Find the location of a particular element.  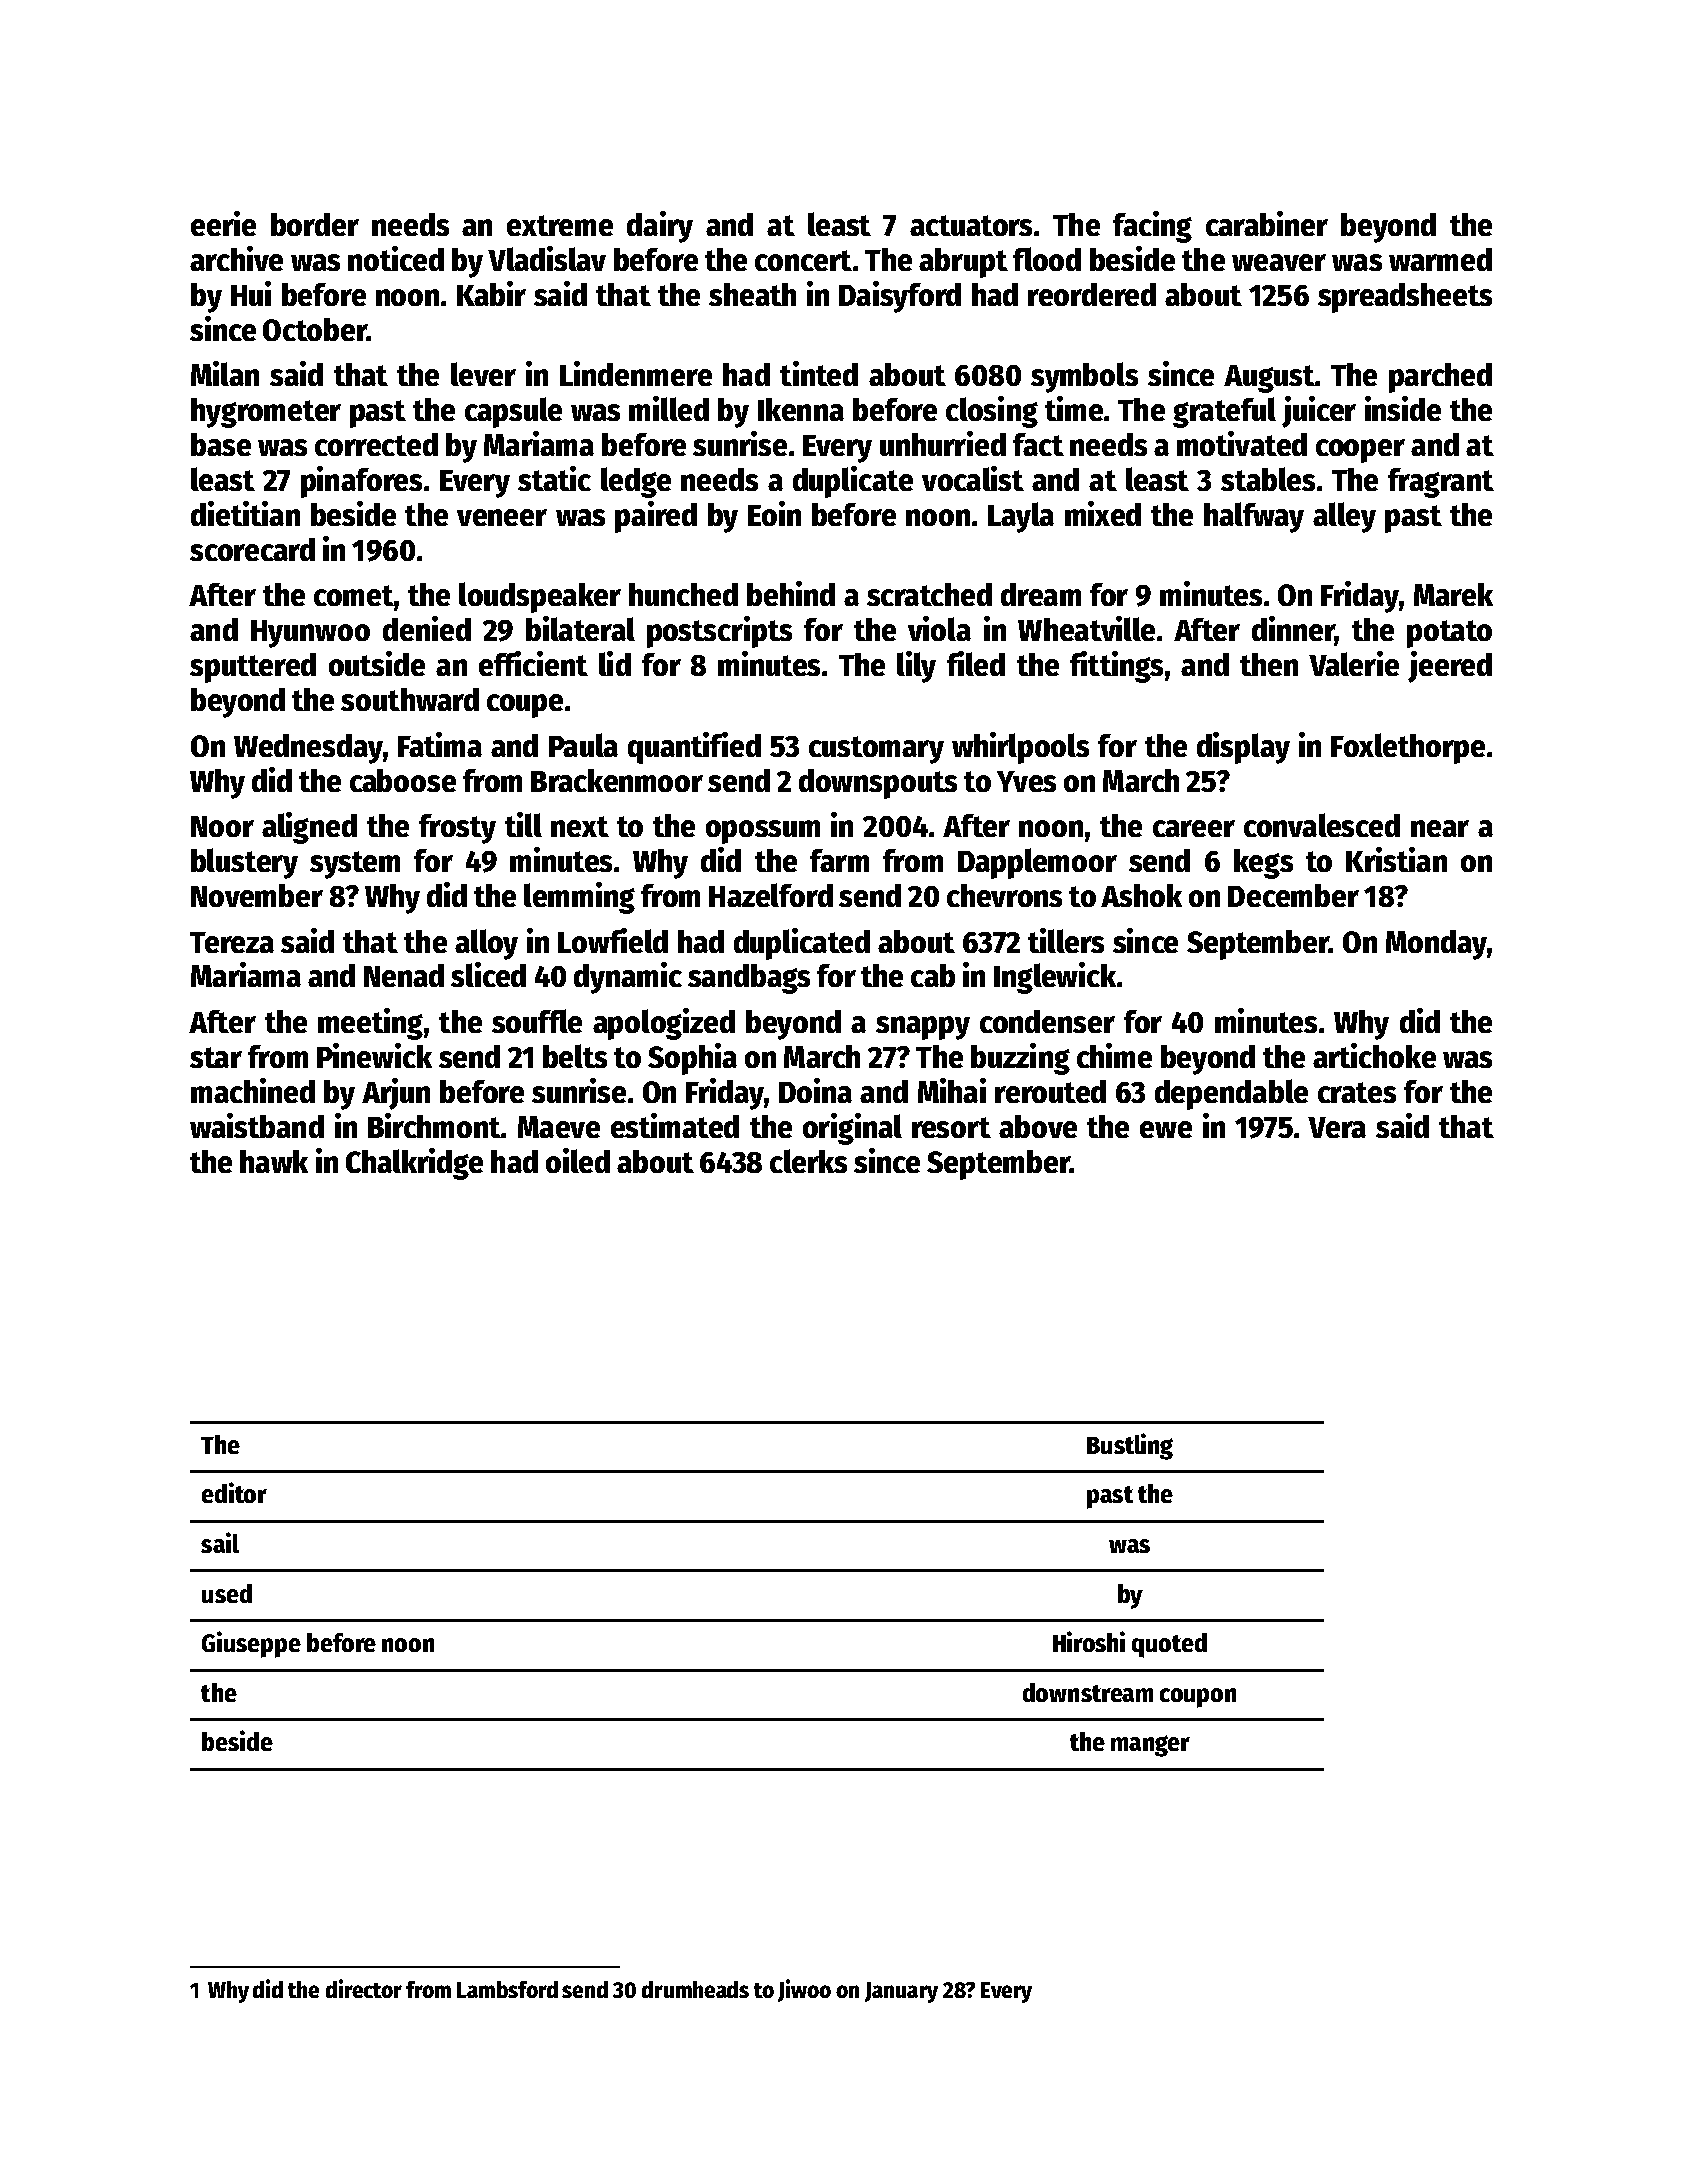

snappy is located at coordinates (923, 1028).
